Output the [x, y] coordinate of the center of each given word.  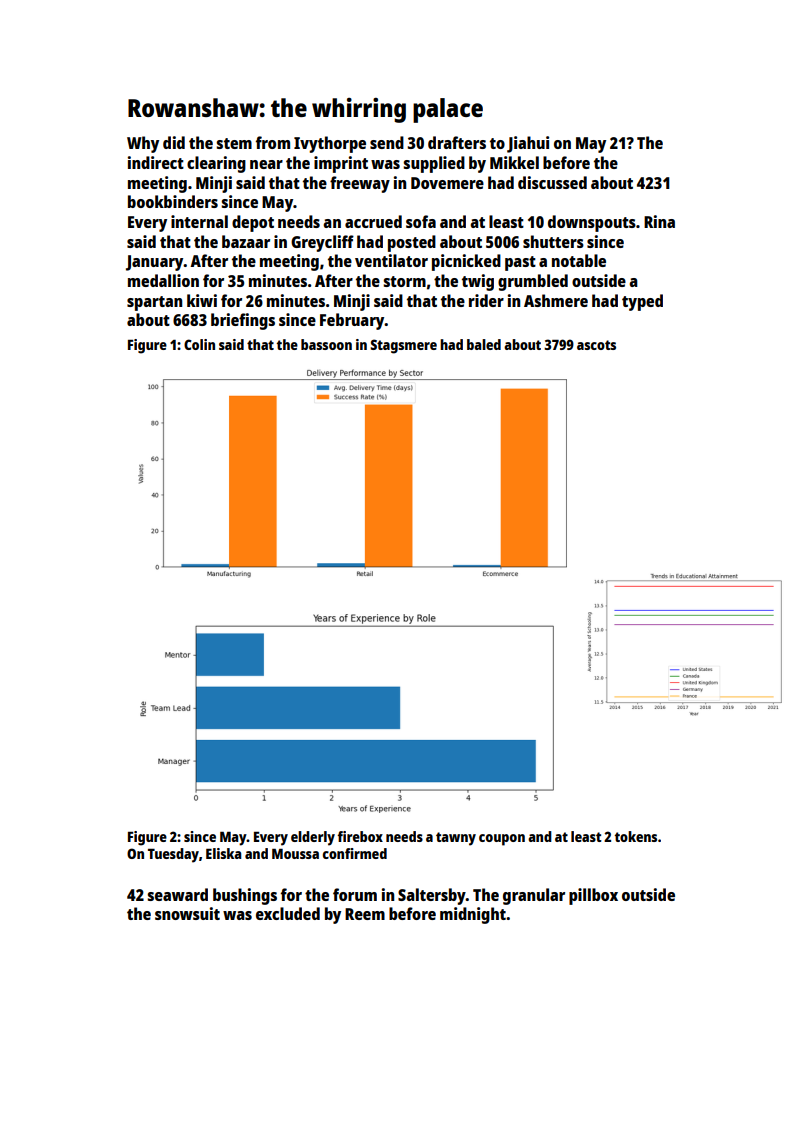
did [174, 142]
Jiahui [528, 144]
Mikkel [514, 162]
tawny [456, 839]
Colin [199, 344]
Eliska [223, 853]
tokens [636, 836]
